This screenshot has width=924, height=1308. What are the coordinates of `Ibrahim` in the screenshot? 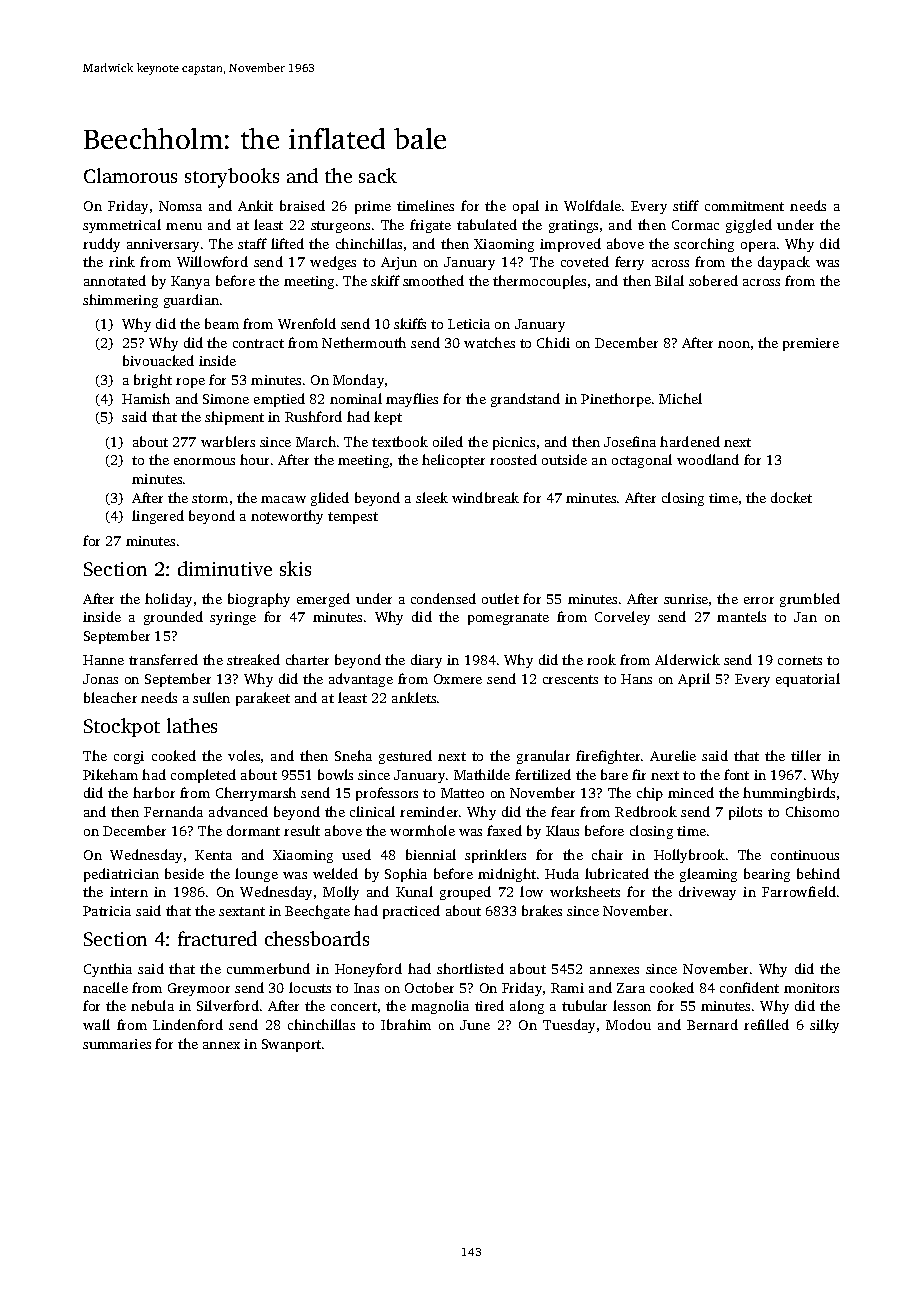 It's located at (406, 1024).
